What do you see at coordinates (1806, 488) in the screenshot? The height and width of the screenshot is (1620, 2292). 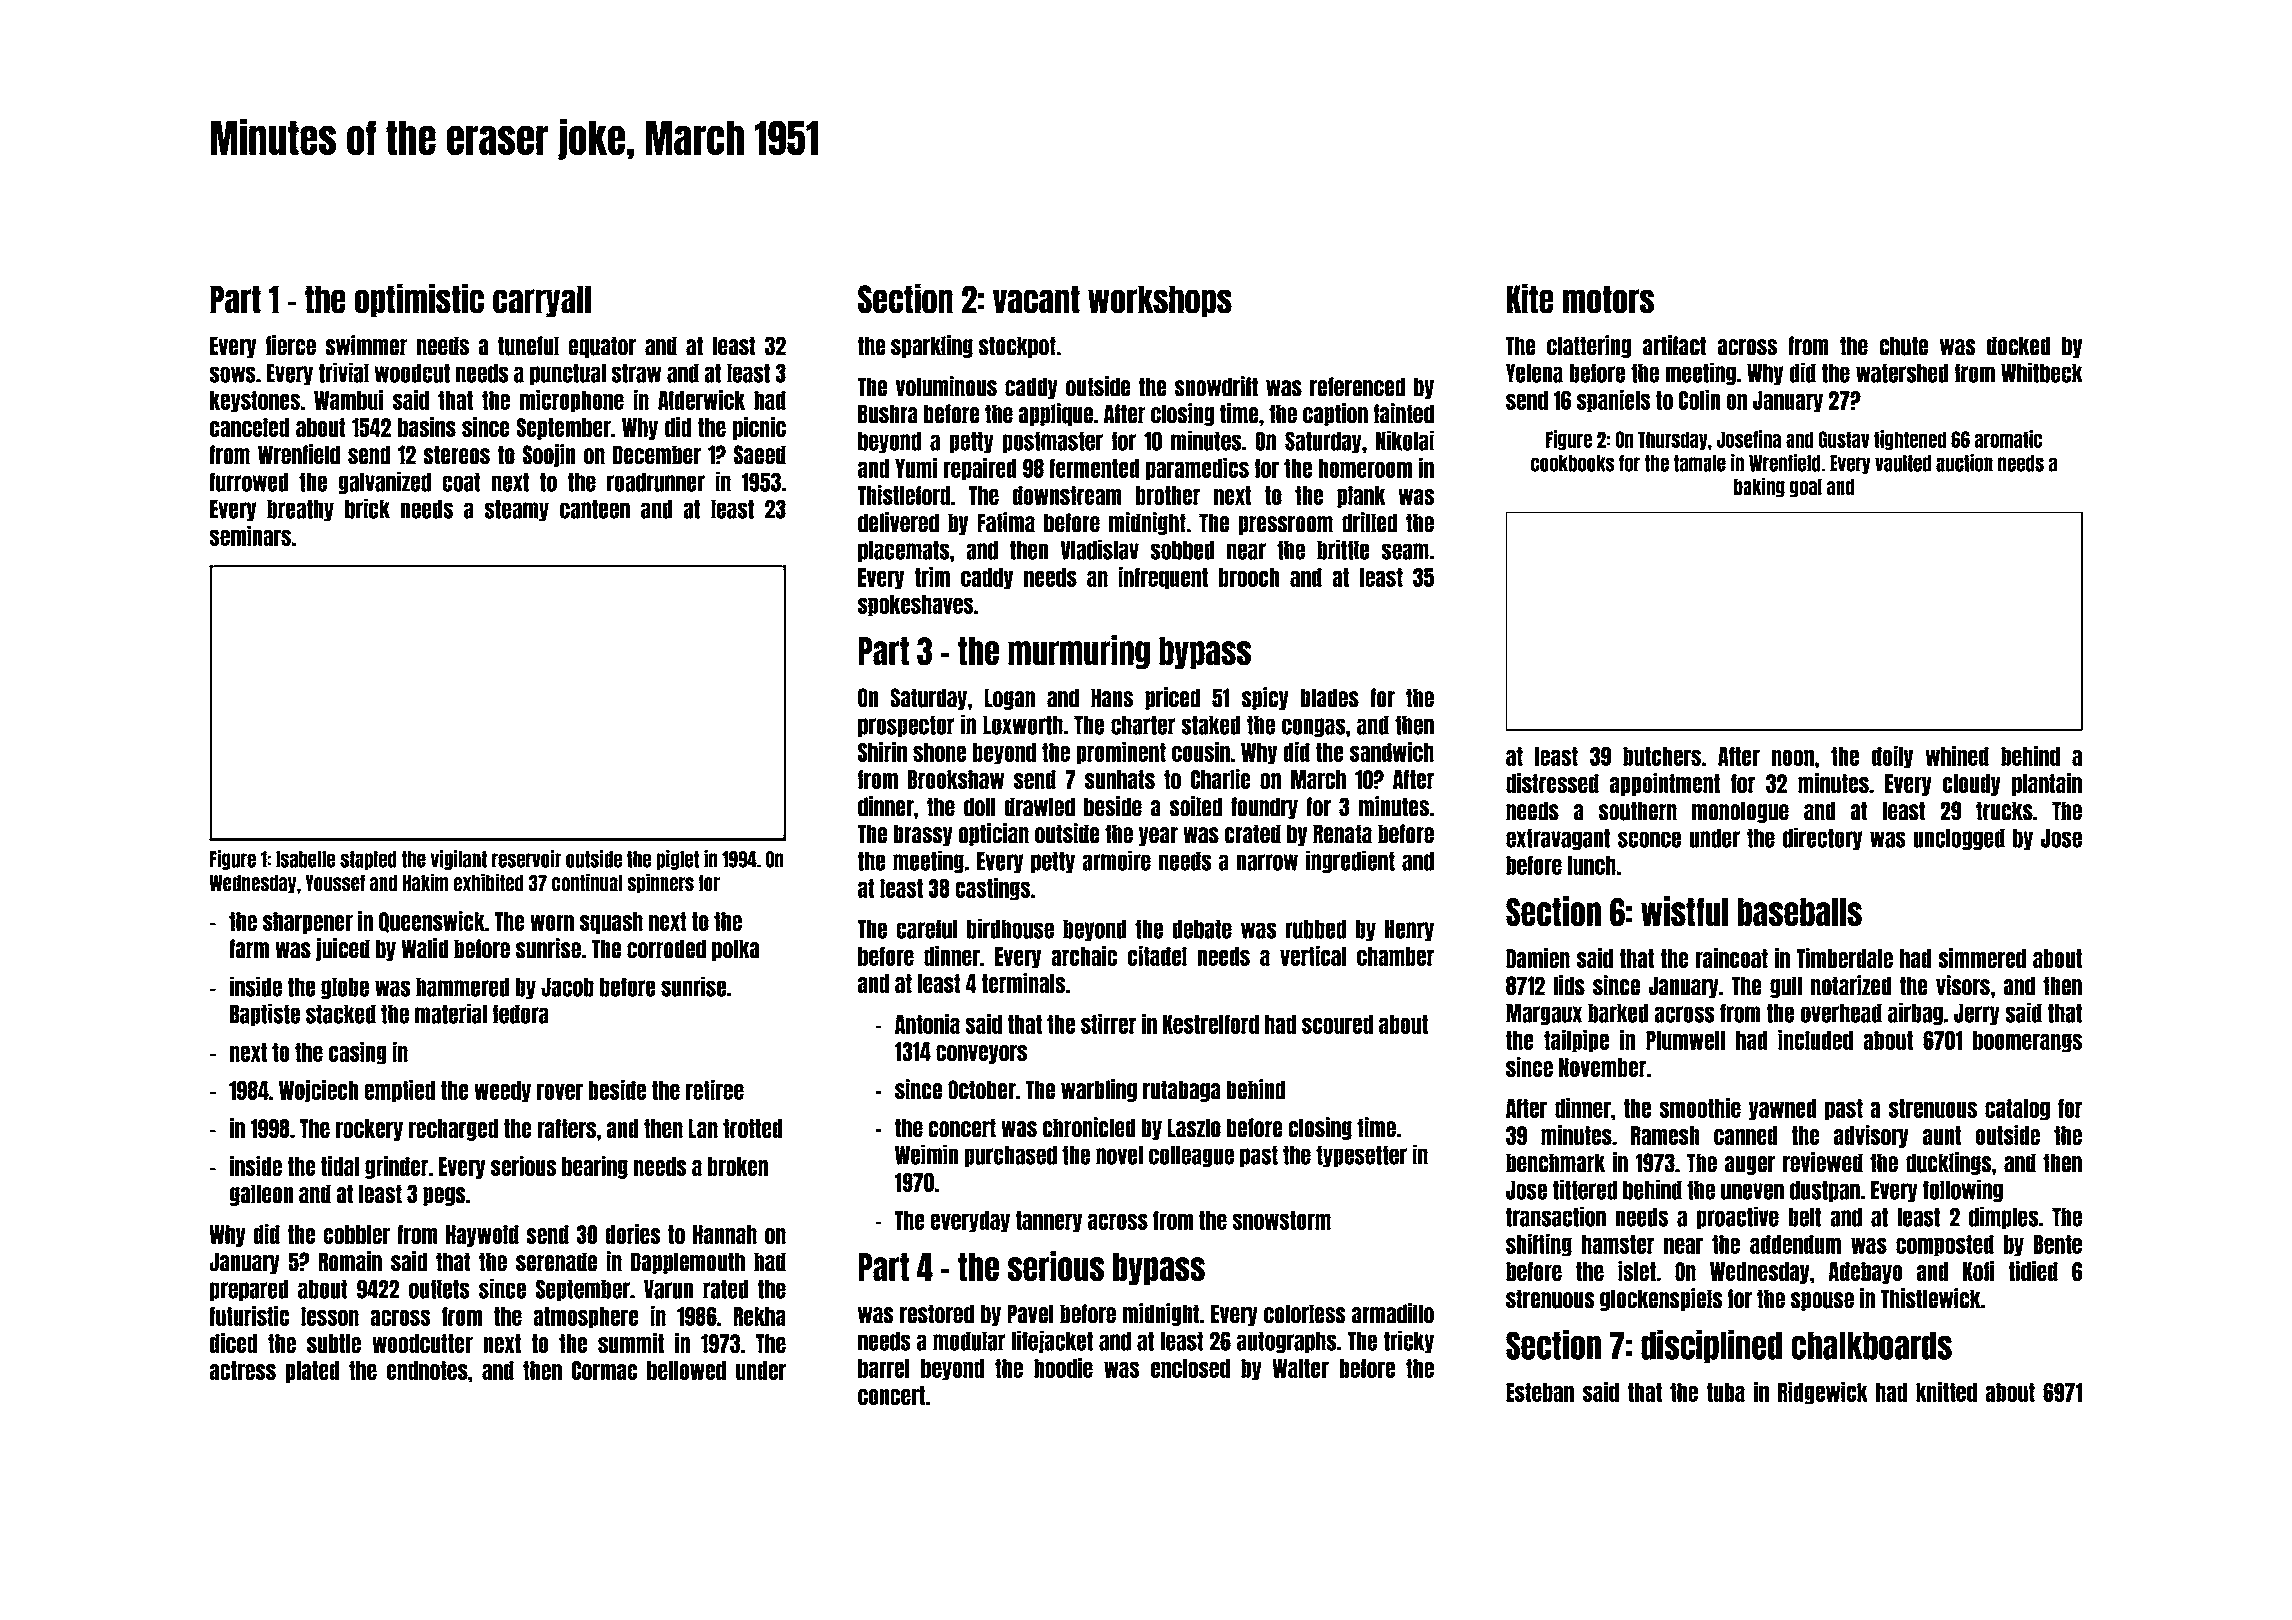 I see `goal` at bounding box center [1806, 488].
